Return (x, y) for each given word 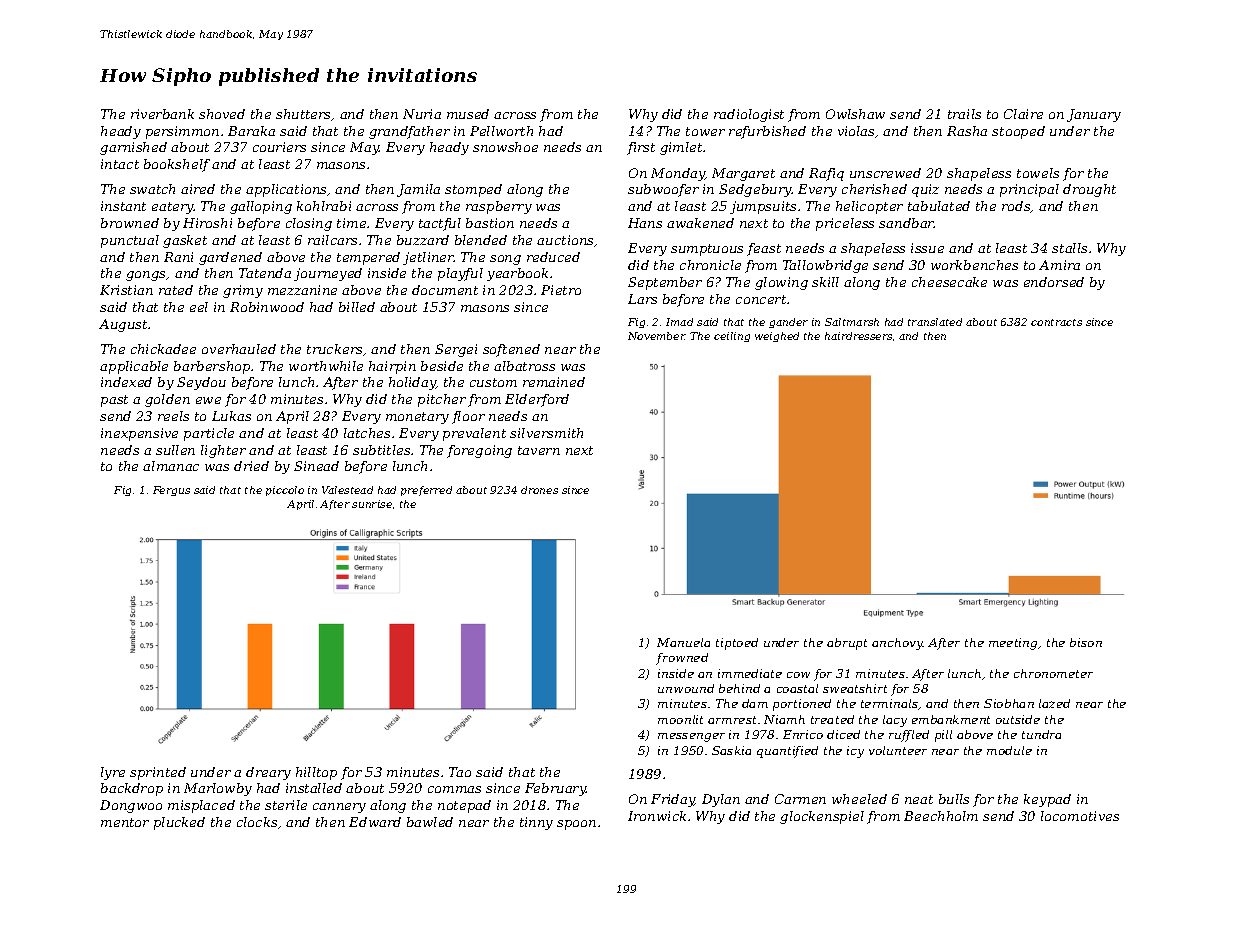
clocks (257, 822)
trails (964, 114)
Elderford (537, 400)
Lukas (231, 416)
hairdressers (858, 336)
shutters (304, 115)
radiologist (749, 115)
